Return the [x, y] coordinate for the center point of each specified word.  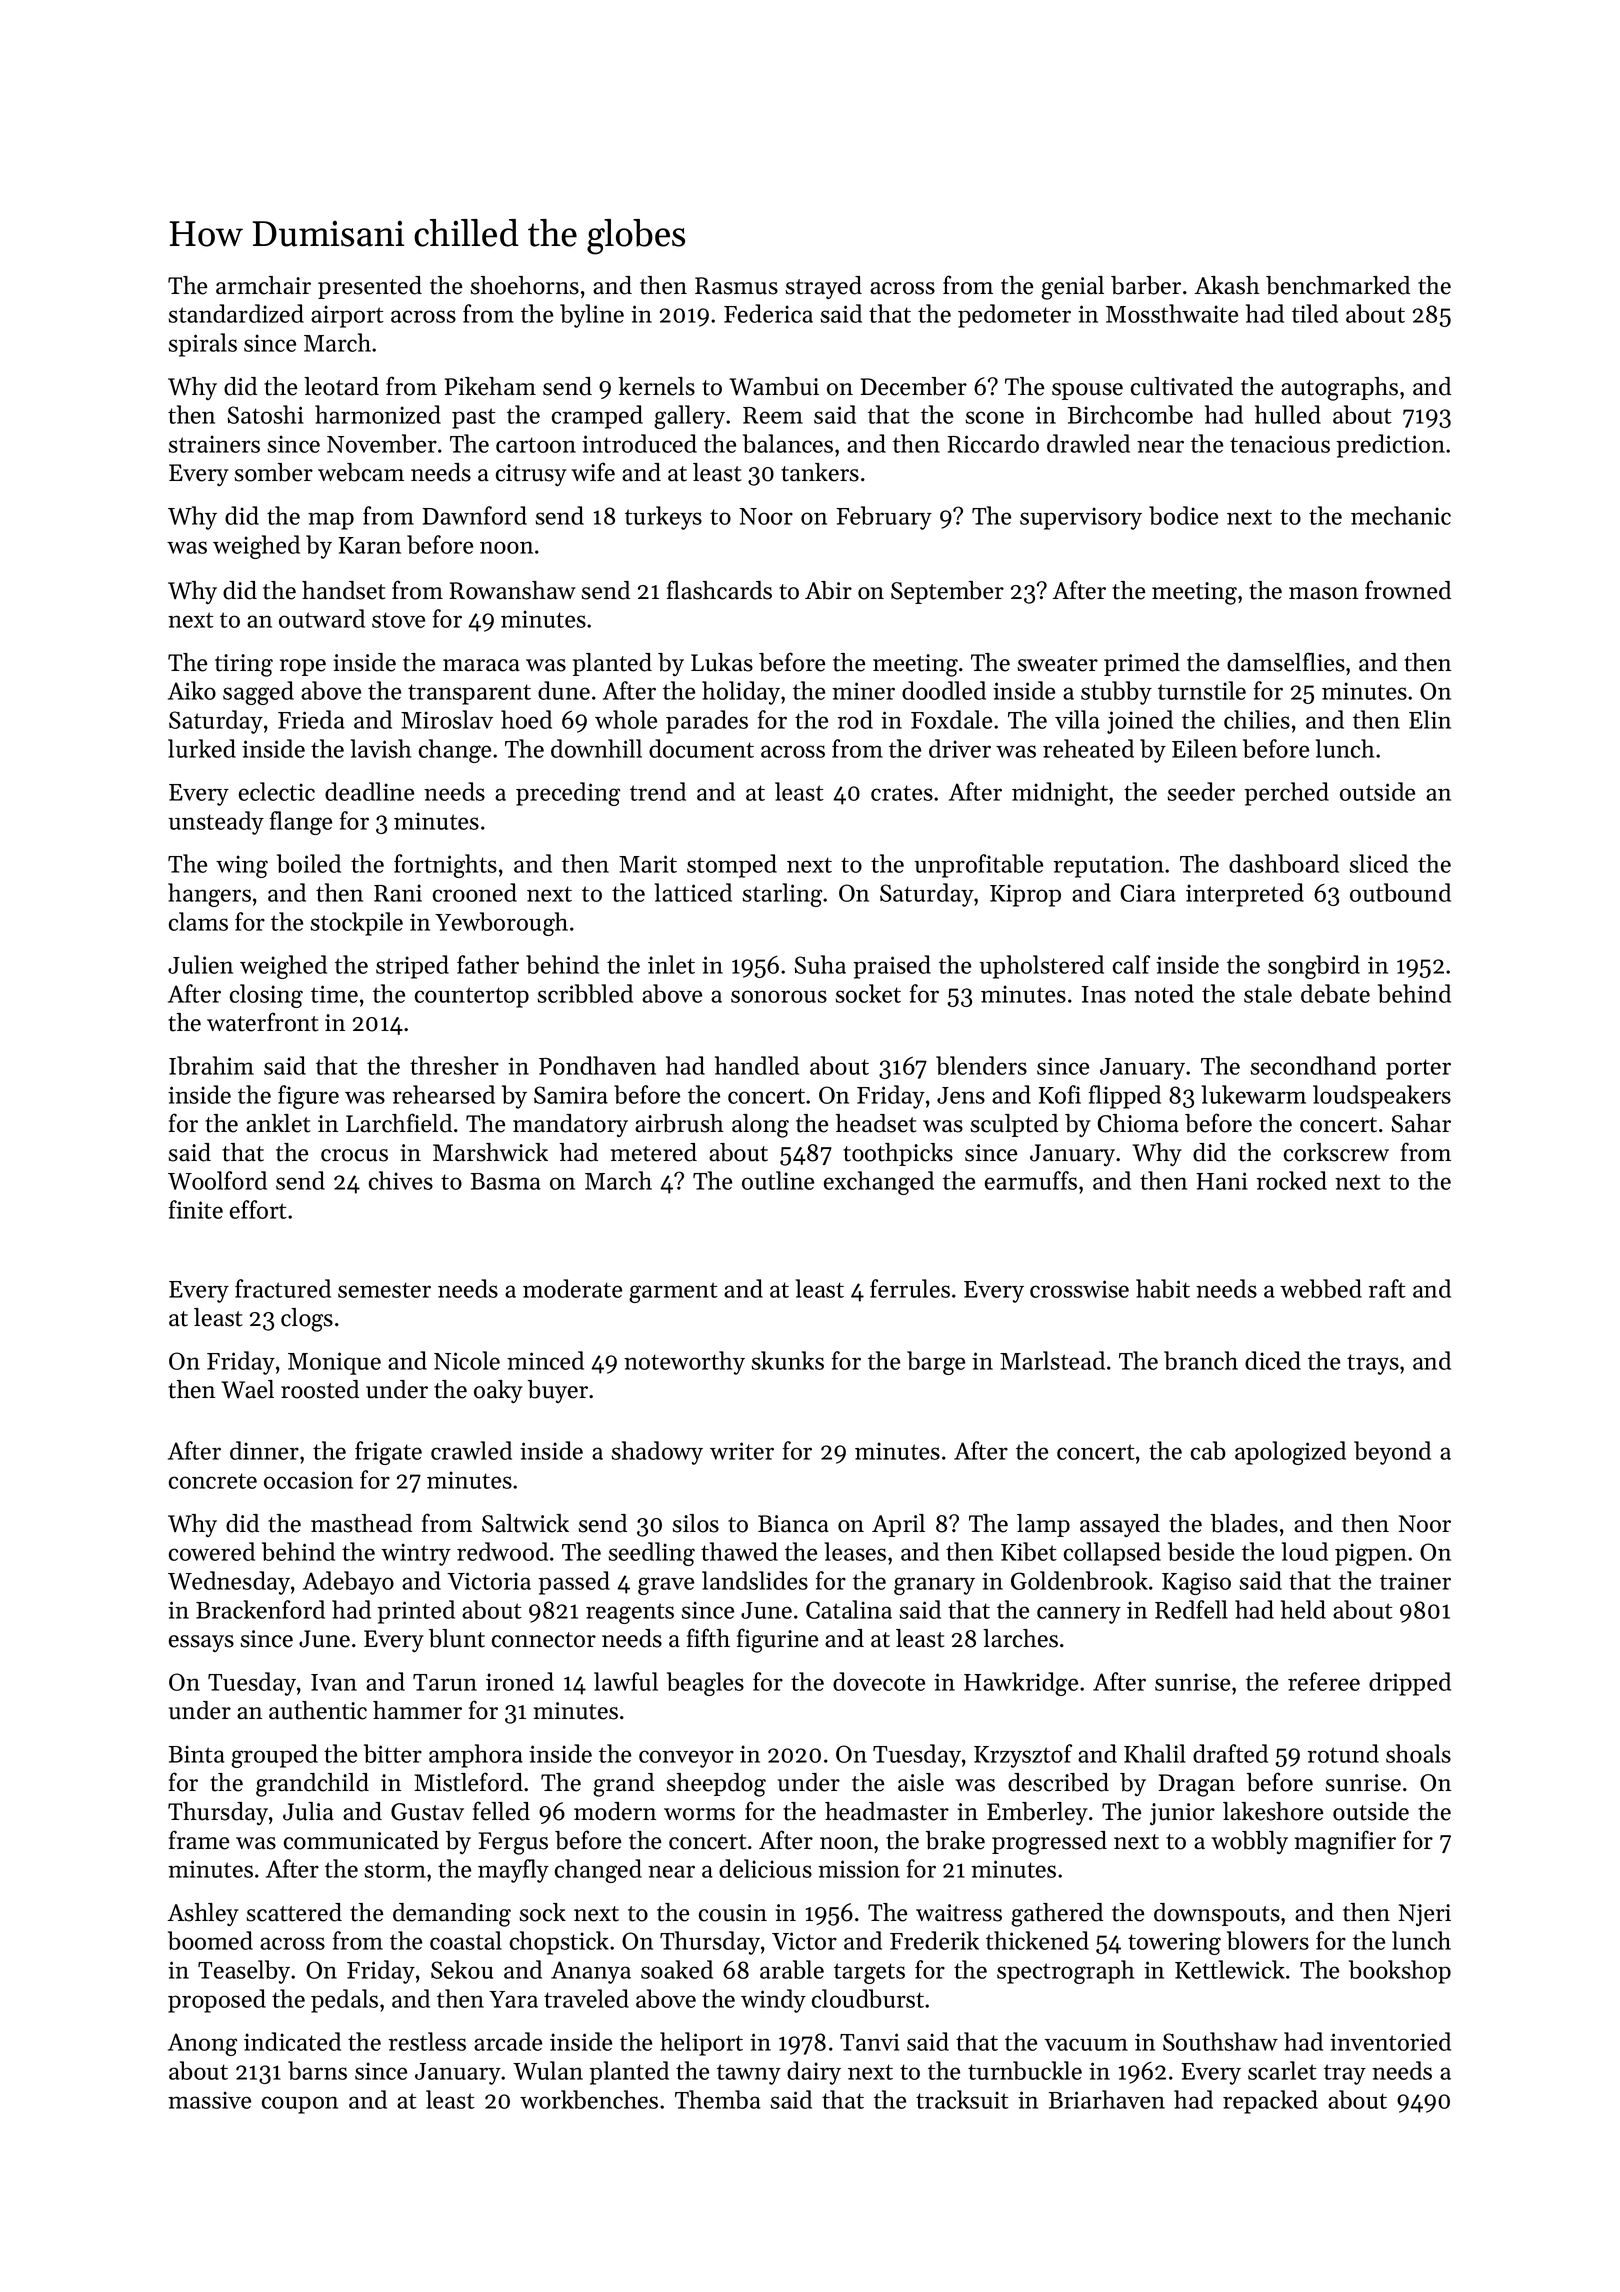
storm [395, 1870]
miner [863, 691]
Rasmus [736, 286]
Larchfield [399, 1123]
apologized [1290, 1453]
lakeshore [1273, 1811]
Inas [1104, 994]
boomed [210, 1940]
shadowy [657, 1453]
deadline [369, 791]
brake [955, 1840]
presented [370, 287]
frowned [1408, 590]
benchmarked [1338, 285]
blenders [981, 1065]
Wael [247, 1389]
